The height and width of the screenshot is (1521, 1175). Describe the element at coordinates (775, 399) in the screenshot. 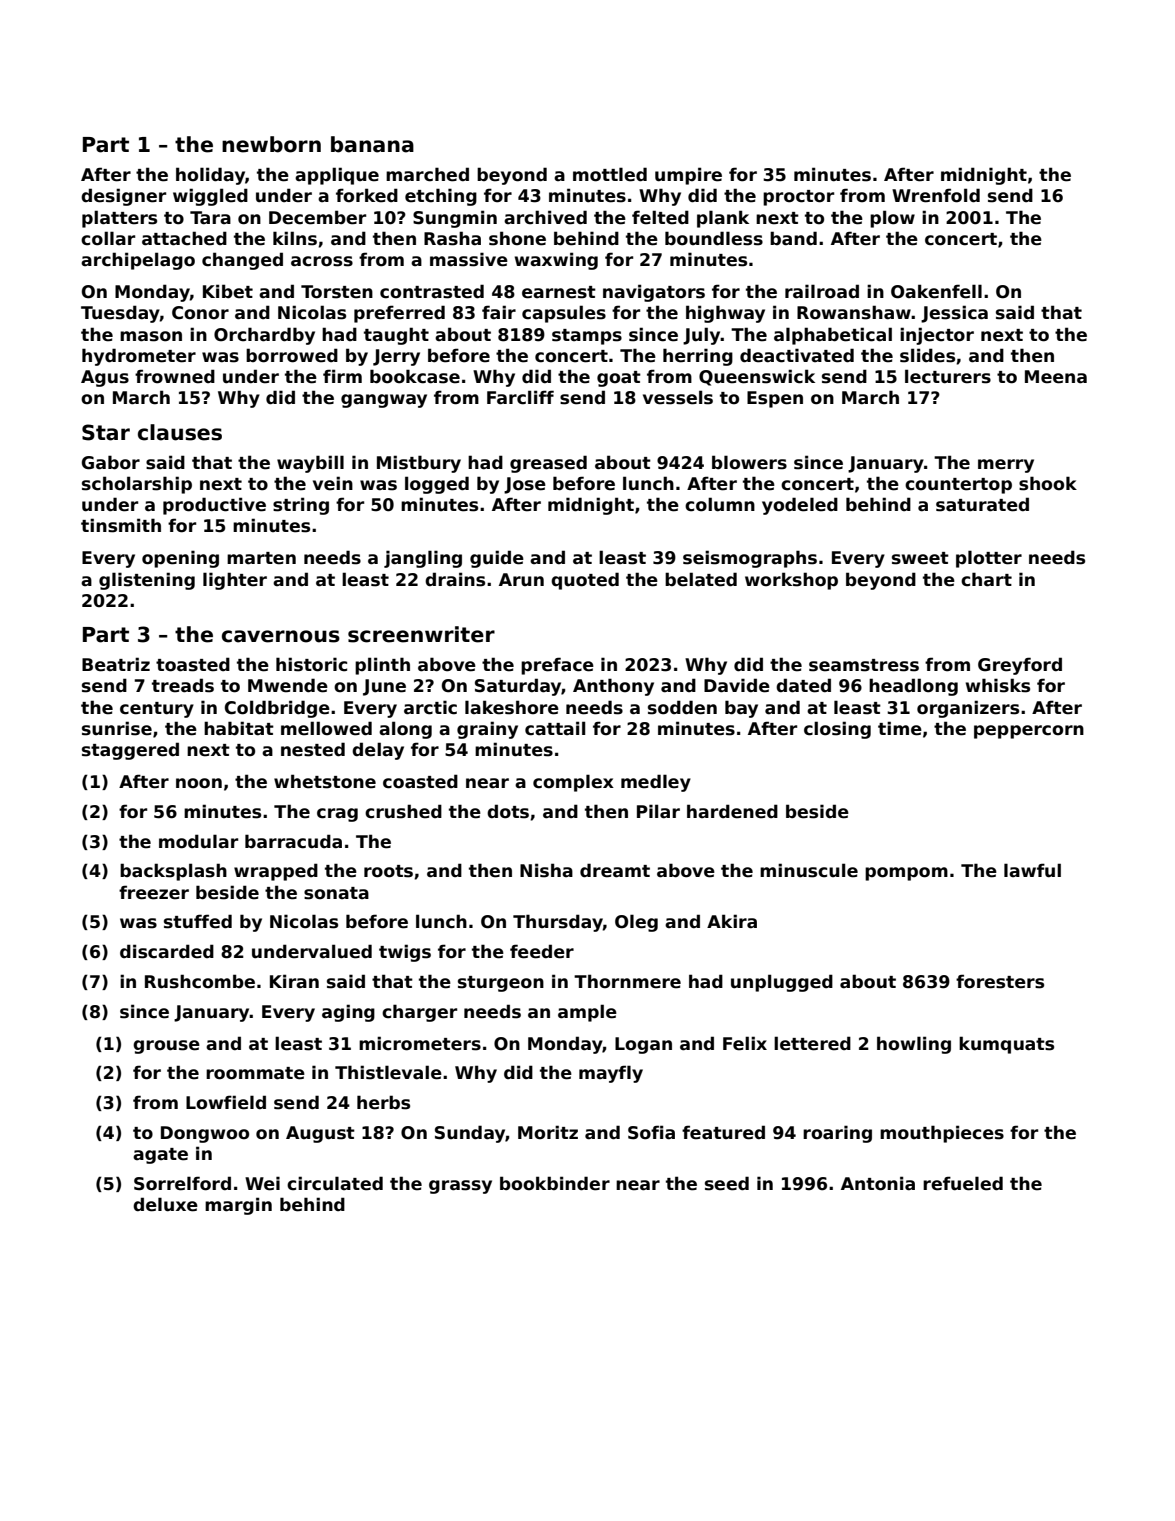

I see `Espen` at that location.
